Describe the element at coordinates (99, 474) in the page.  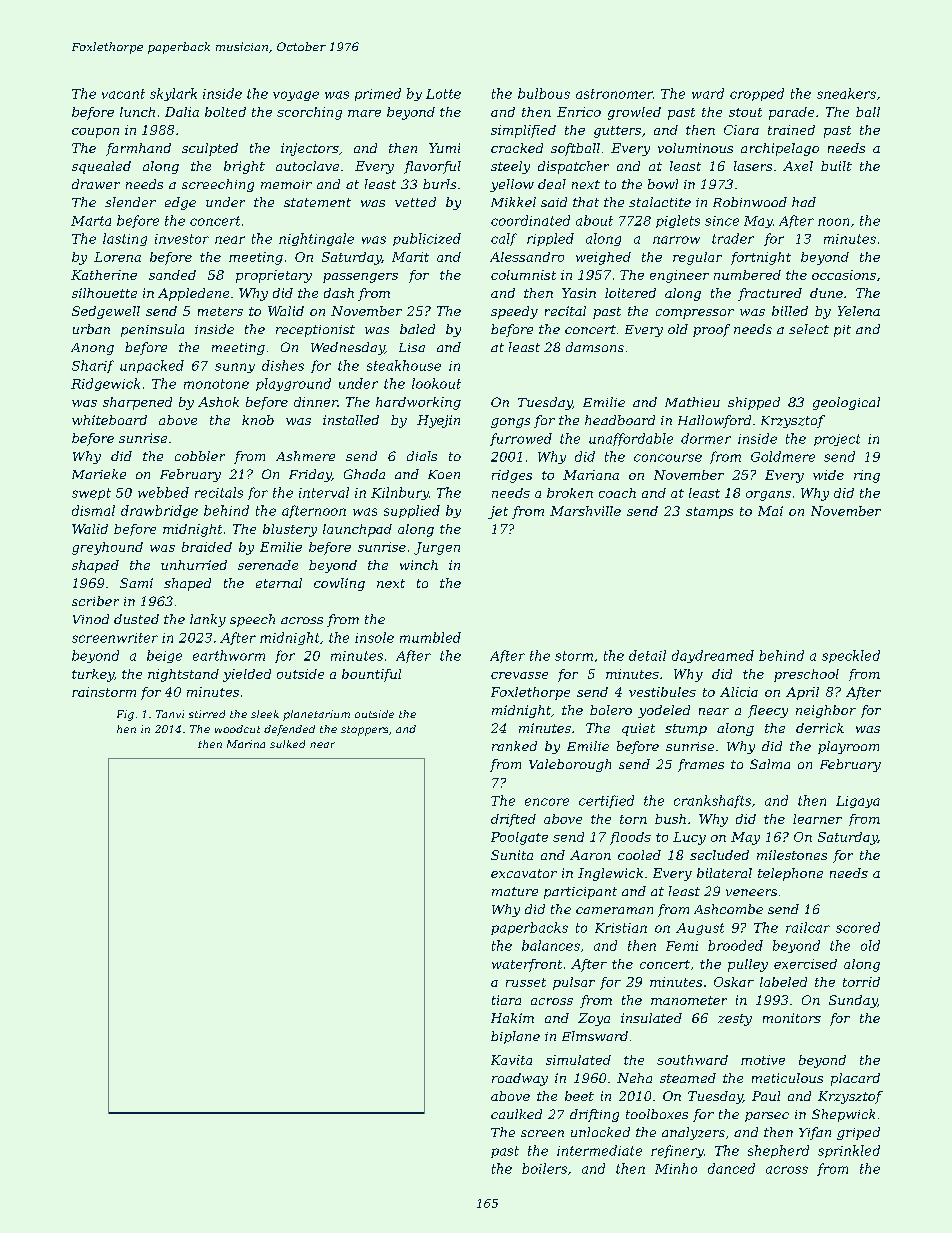
I see `Marieke` at that location.
